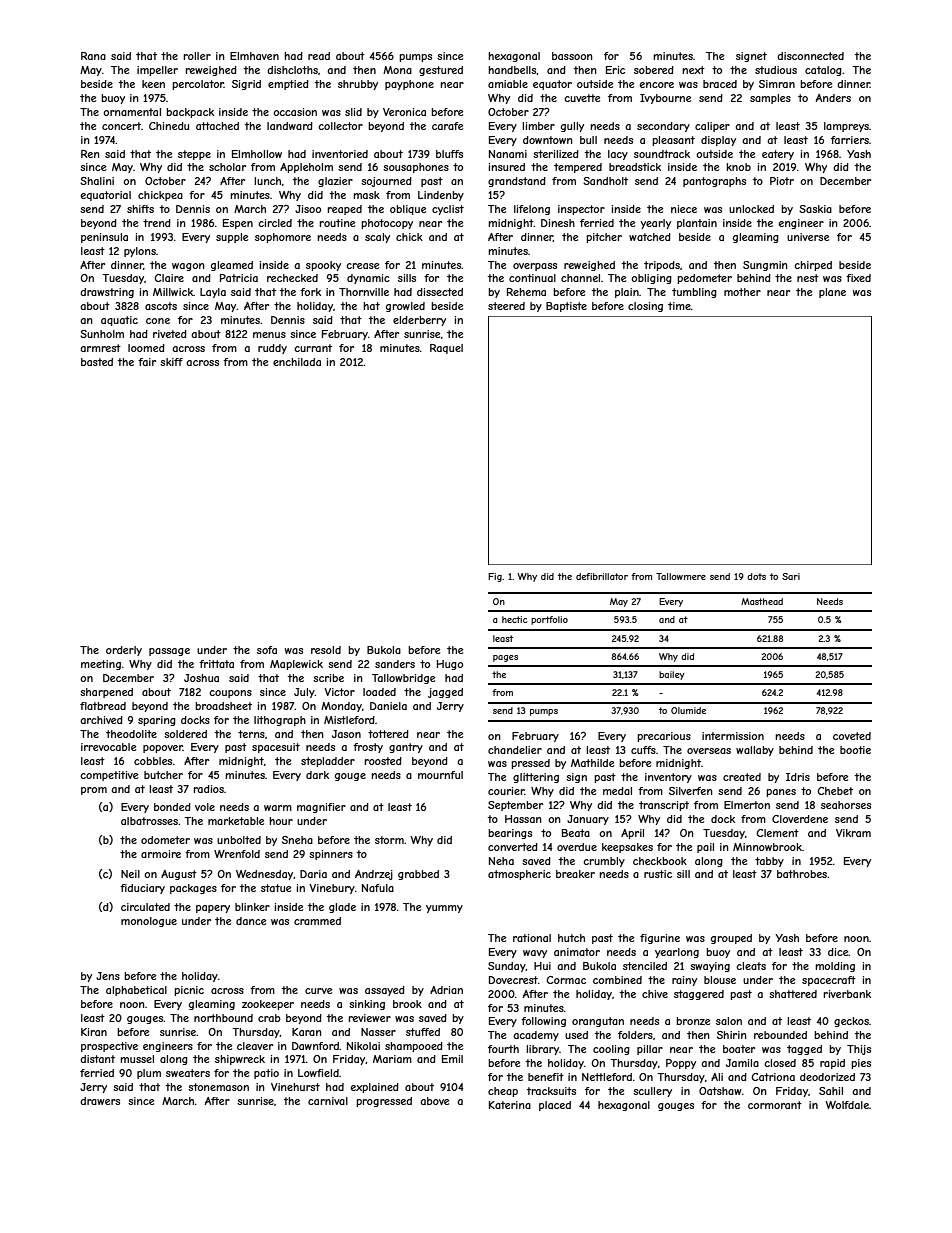 This image has width=952, height=1233. I want to click on Raquel, so click(446, 349).
